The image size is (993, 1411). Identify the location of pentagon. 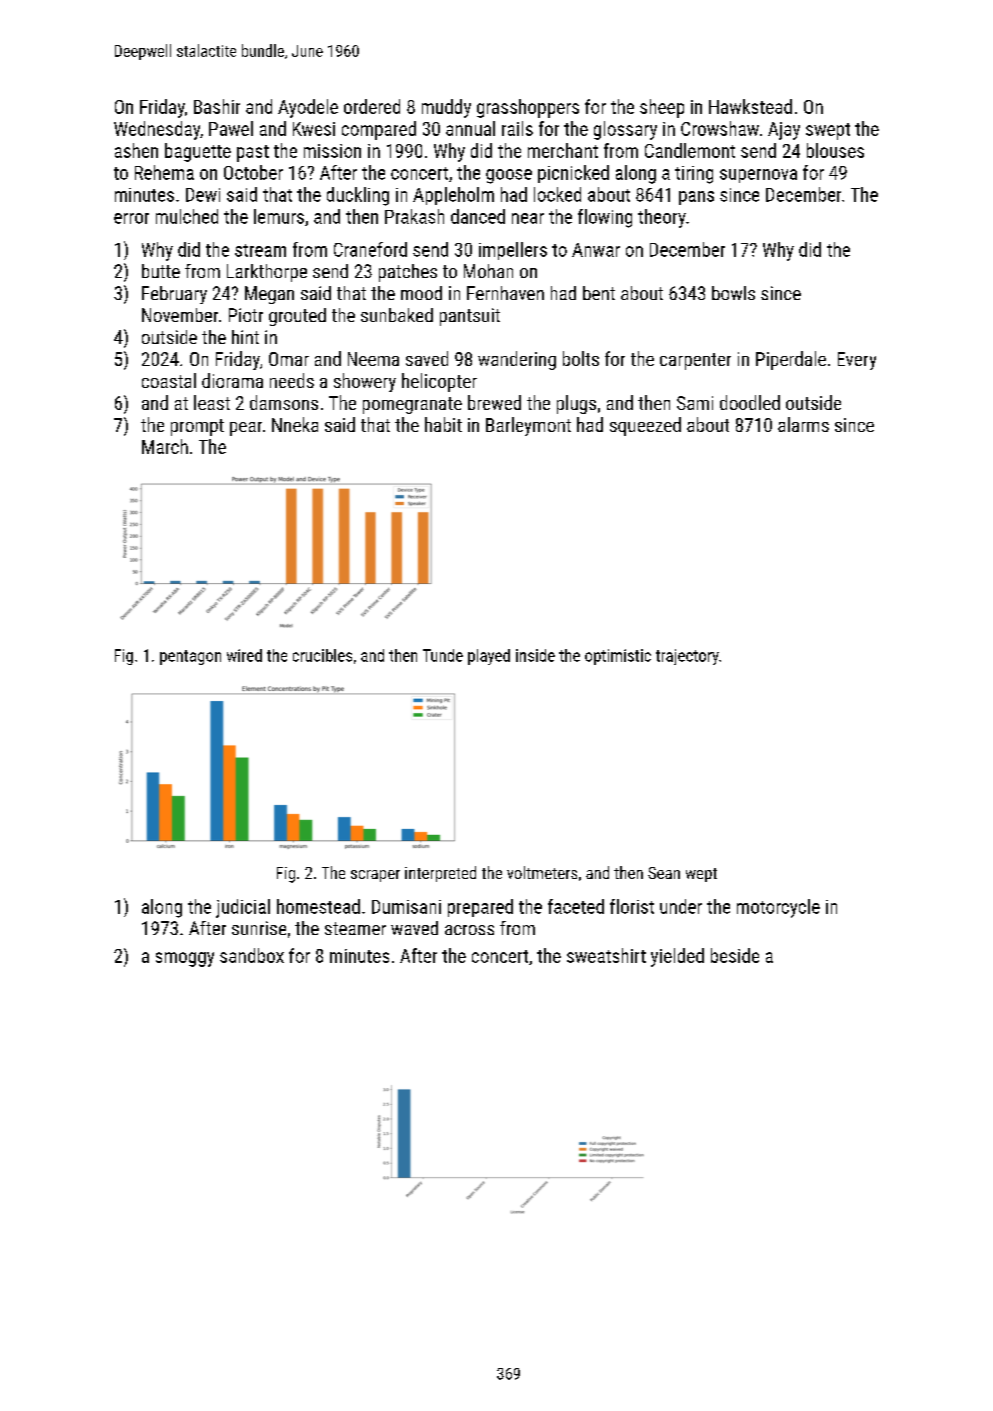
(190, 657).
